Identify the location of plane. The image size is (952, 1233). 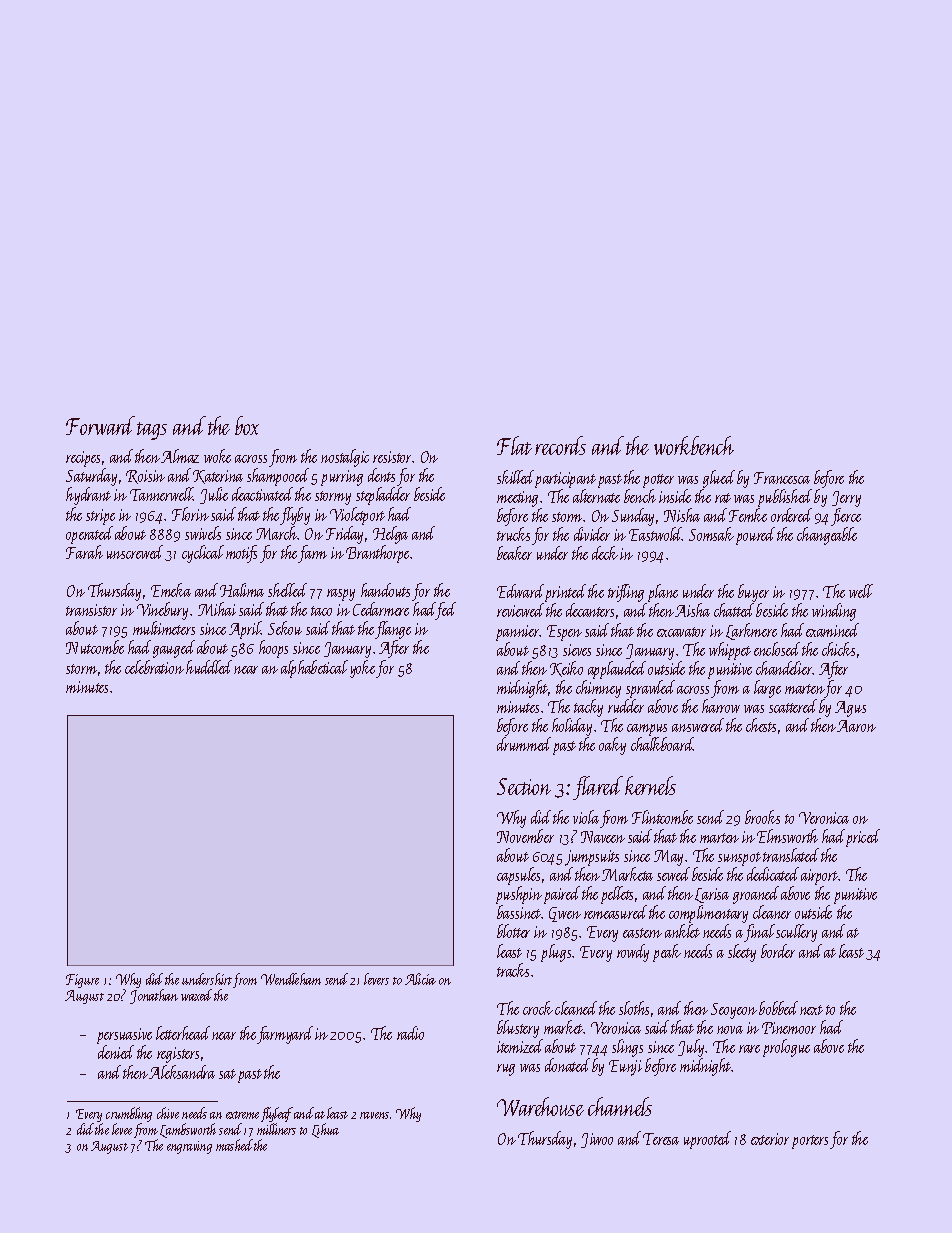
(662, 594).
